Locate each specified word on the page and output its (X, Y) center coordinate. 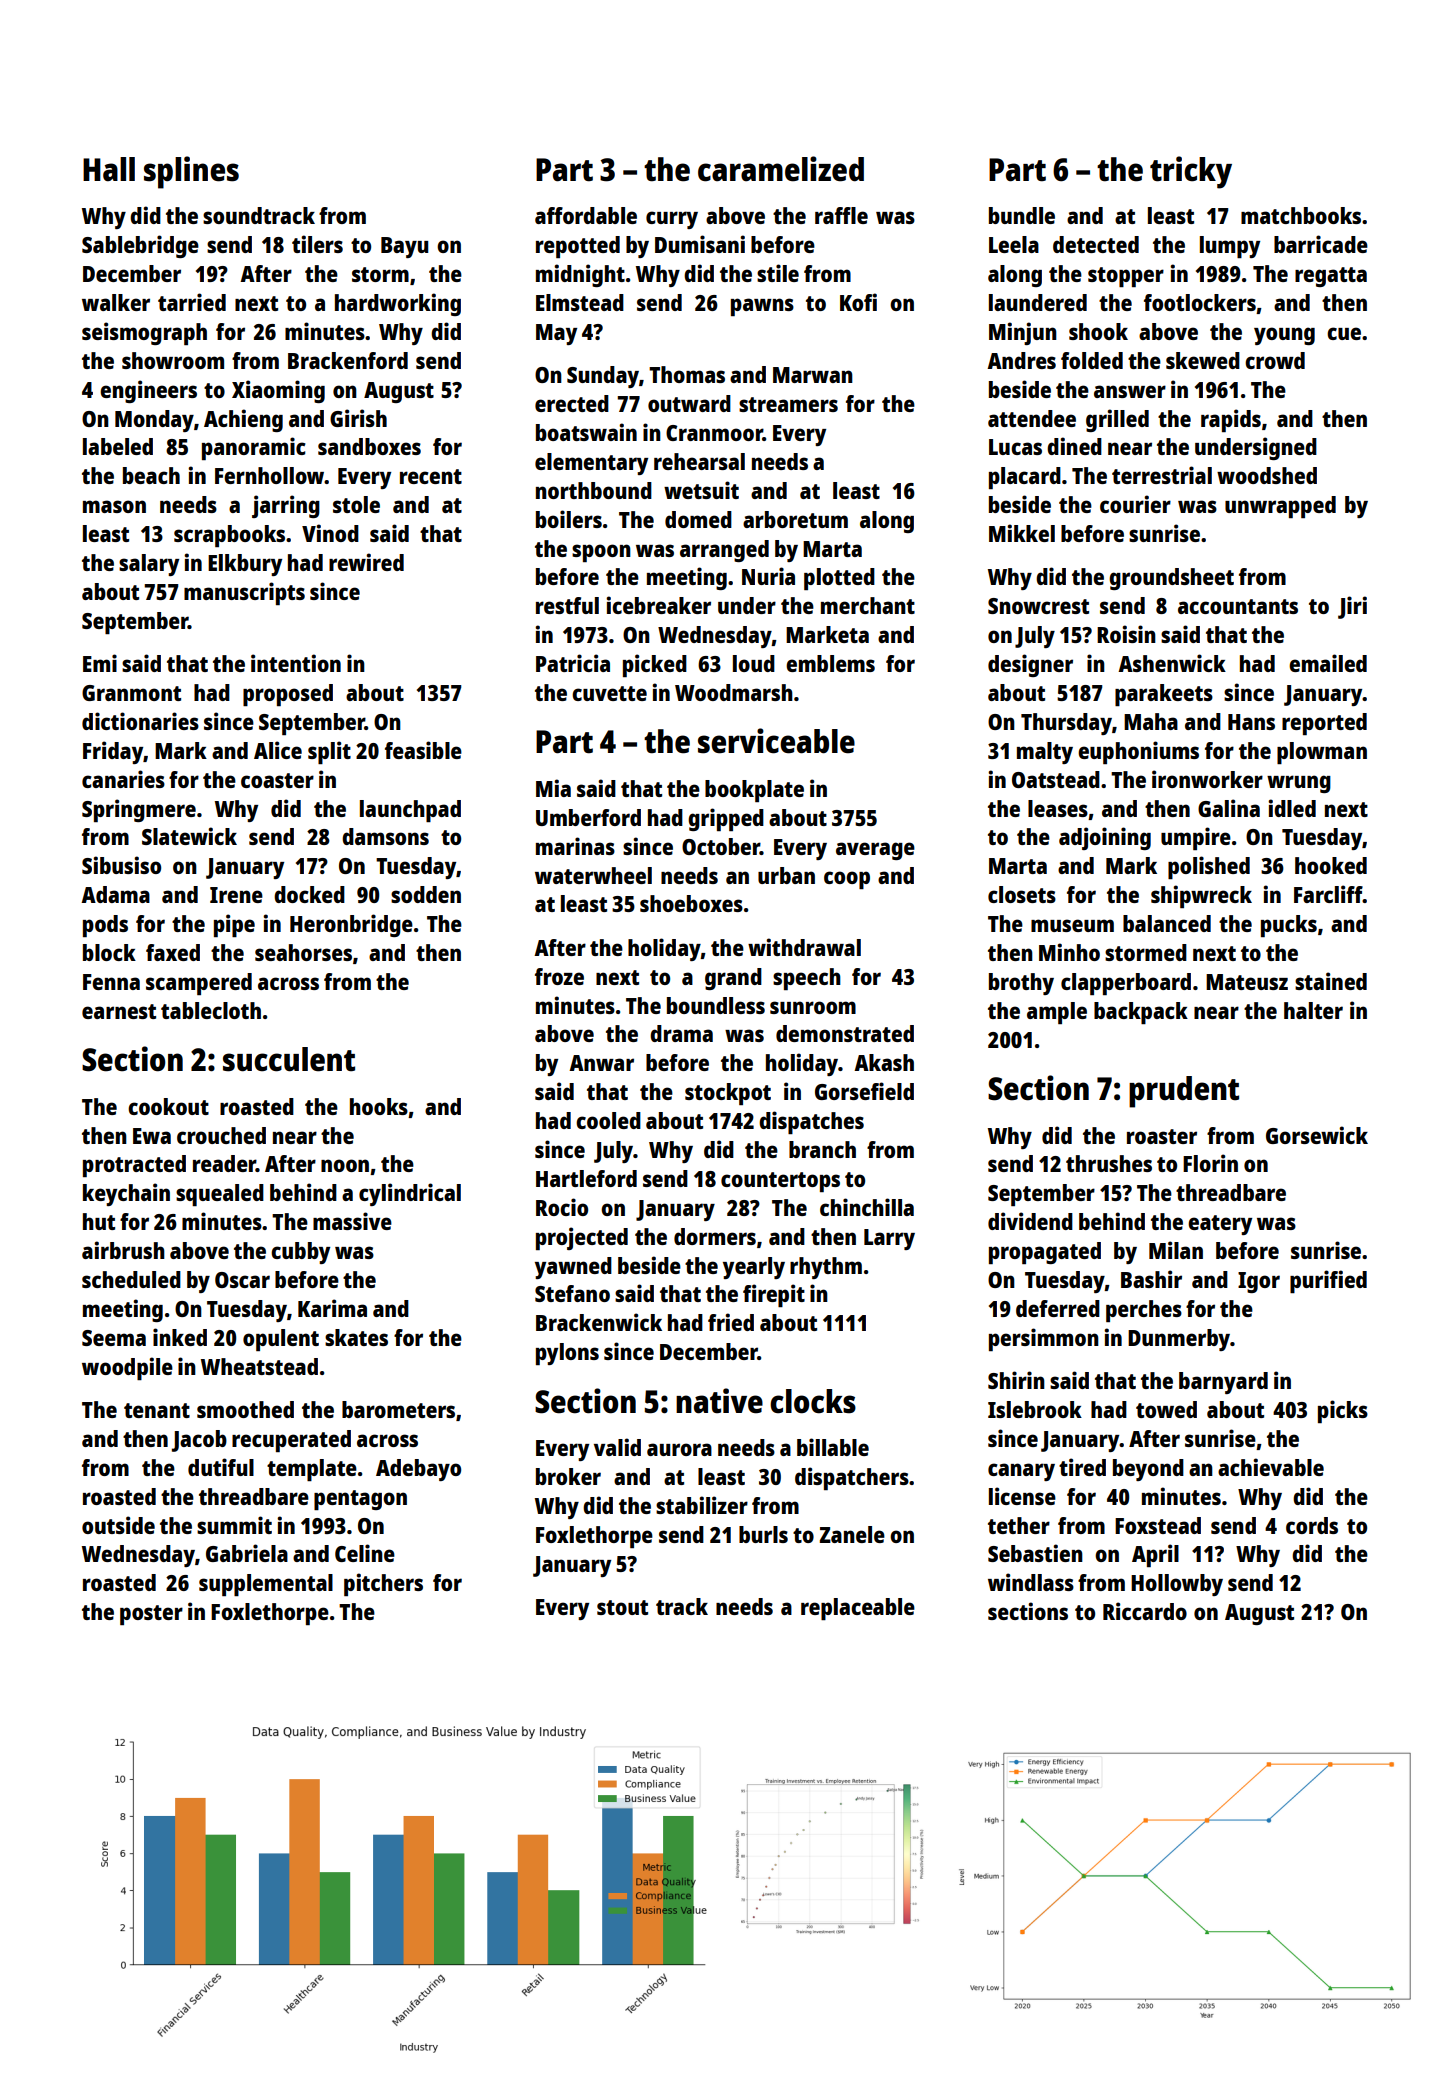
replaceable (858, 1609)
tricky (1191, 172)
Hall (109, 169)
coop (847, 880)
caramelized (781, 169)
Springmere (139, 810)
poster (151, 1615)
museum (1072, 925)
